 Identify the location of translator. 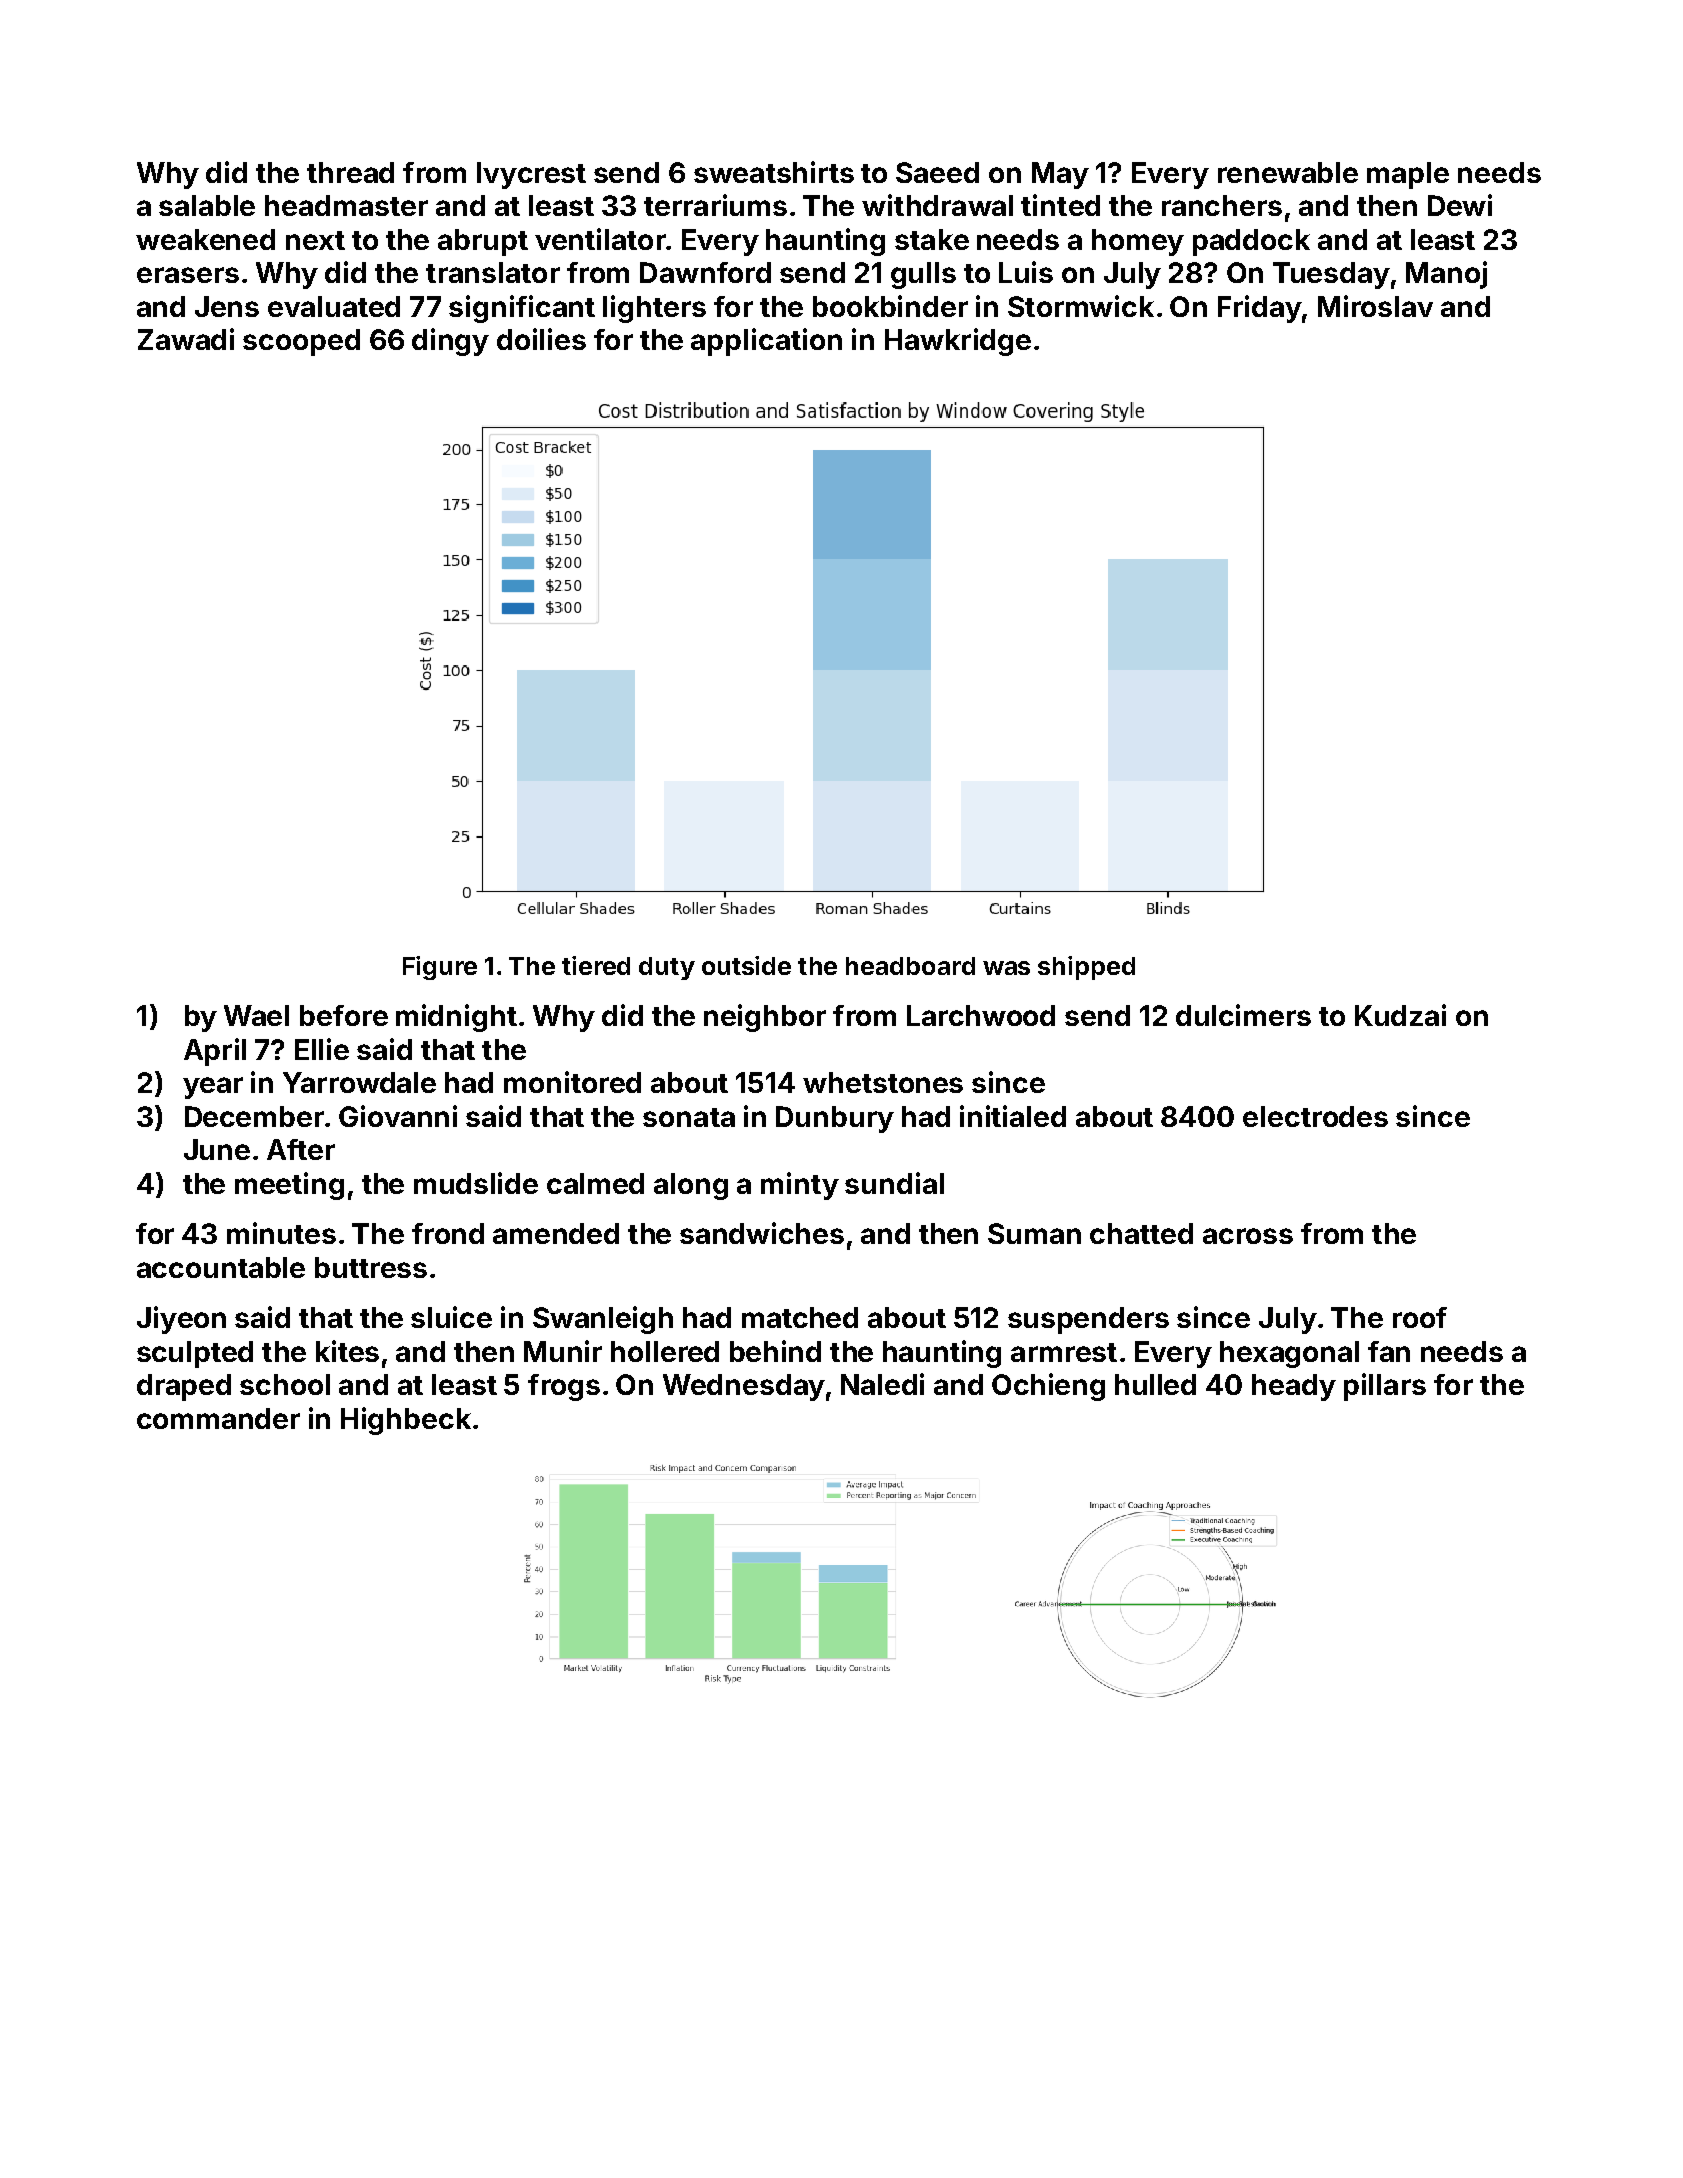
(493, 272).
